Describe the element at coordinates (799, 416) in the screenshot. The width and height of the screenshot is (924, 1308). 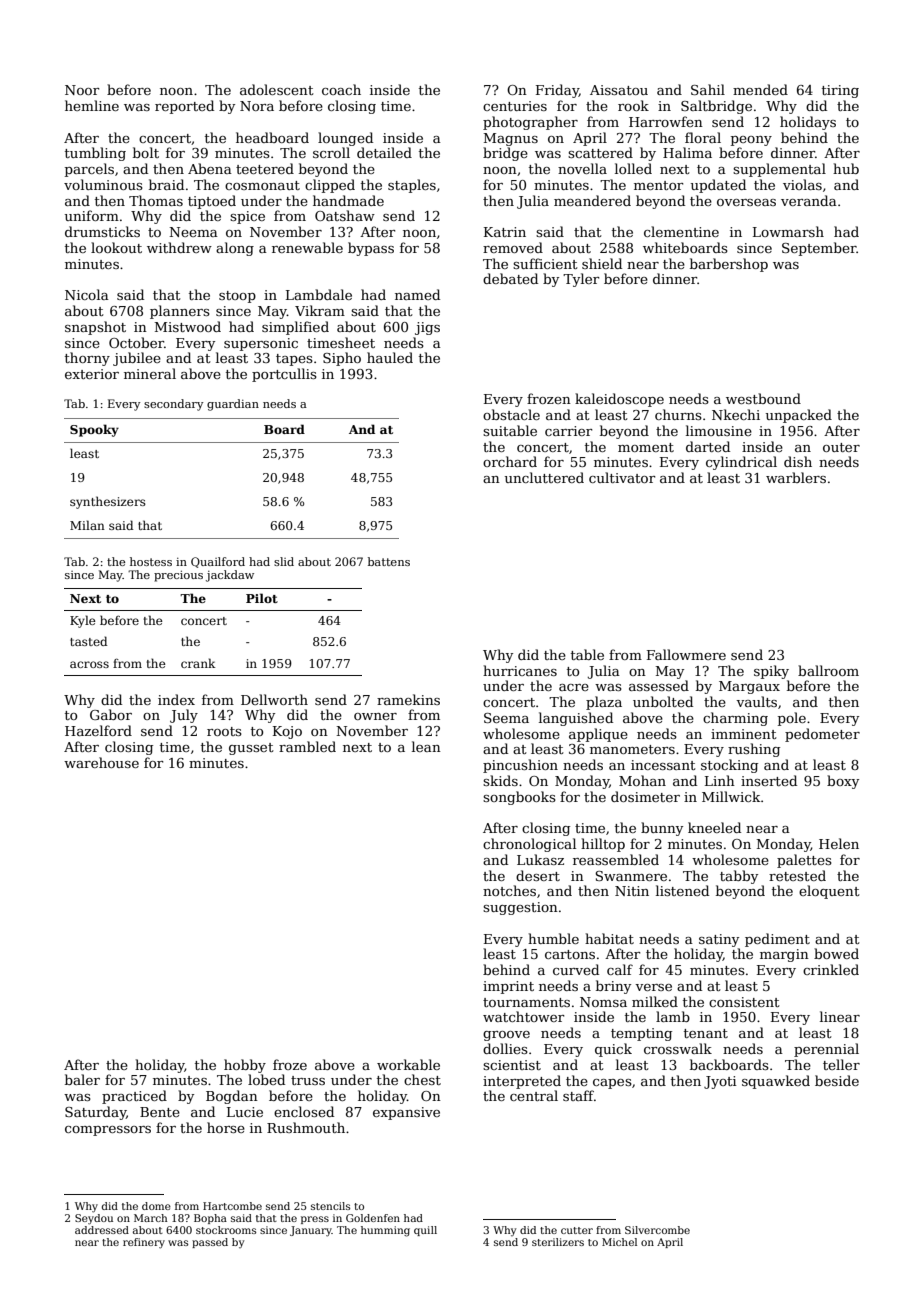
I see `unpacked` at that location.
